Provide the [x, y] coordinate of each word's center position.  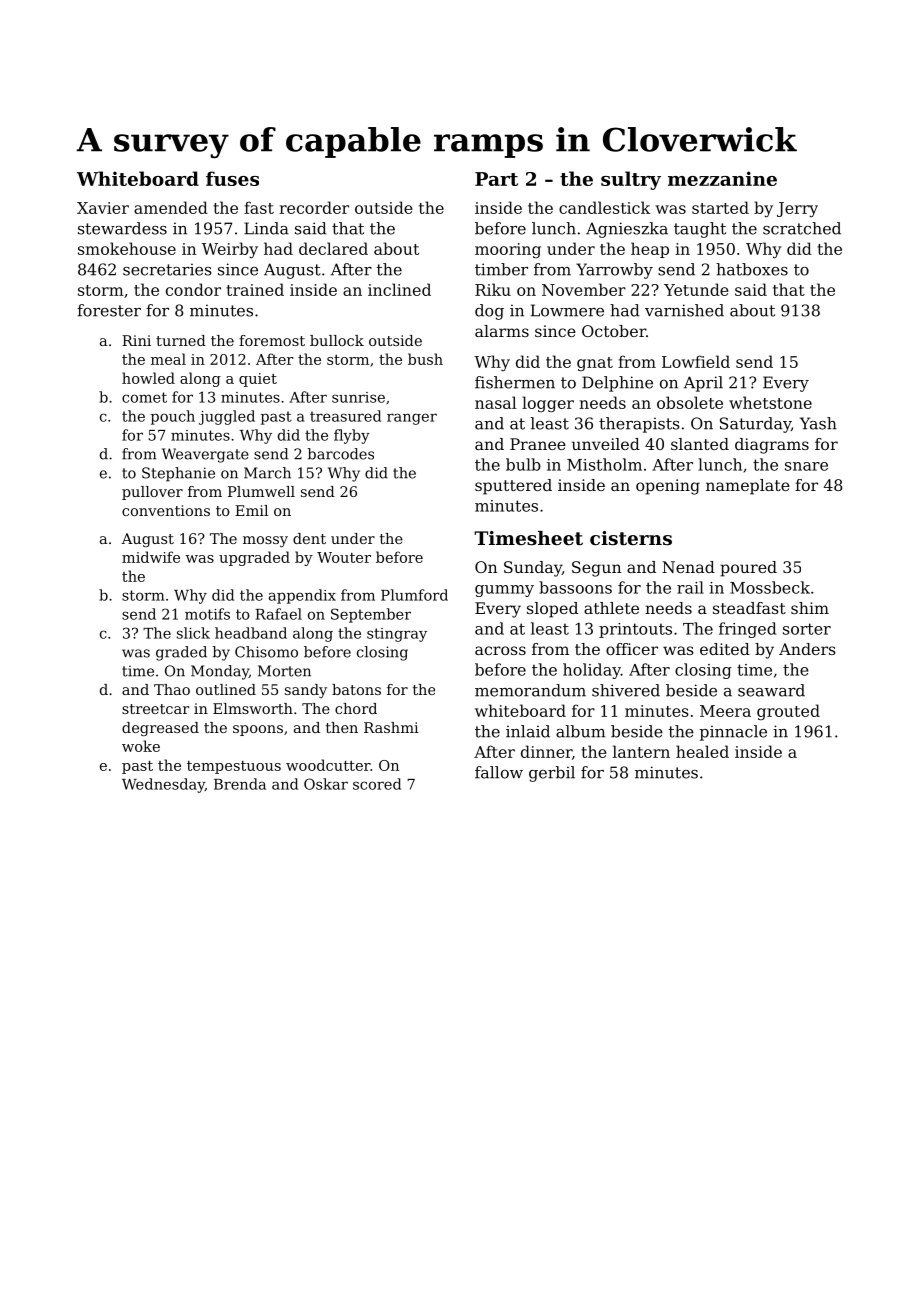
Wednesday [163, 785]
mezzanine [722, 178]
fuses [232, 178]
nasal [496, 402]
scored [377, 784]
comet [144, 397]
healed [702, 751]
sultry [631, 180]
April [703, 384]
